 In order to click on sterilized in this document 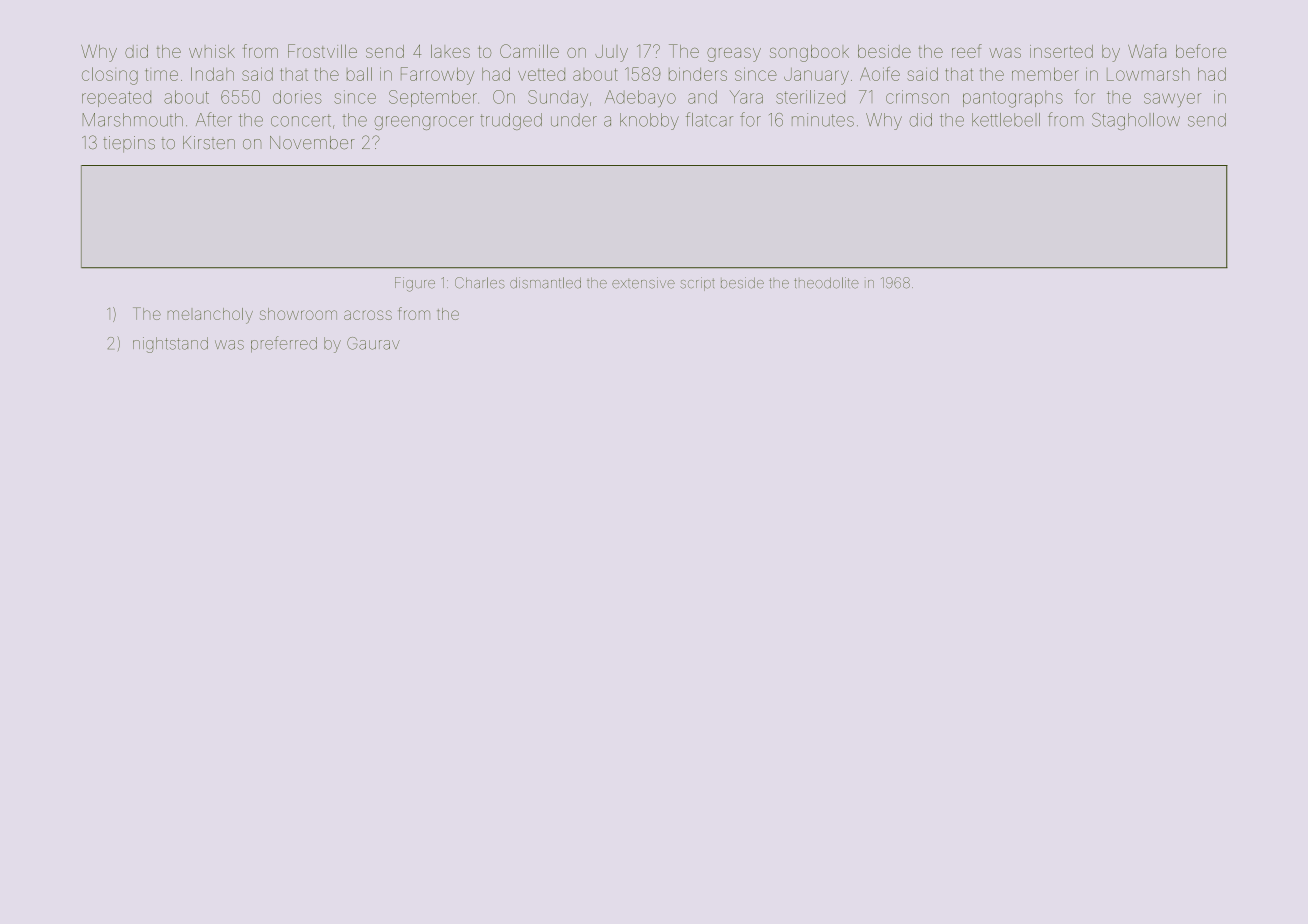, I will do `click(810, 97)`.
